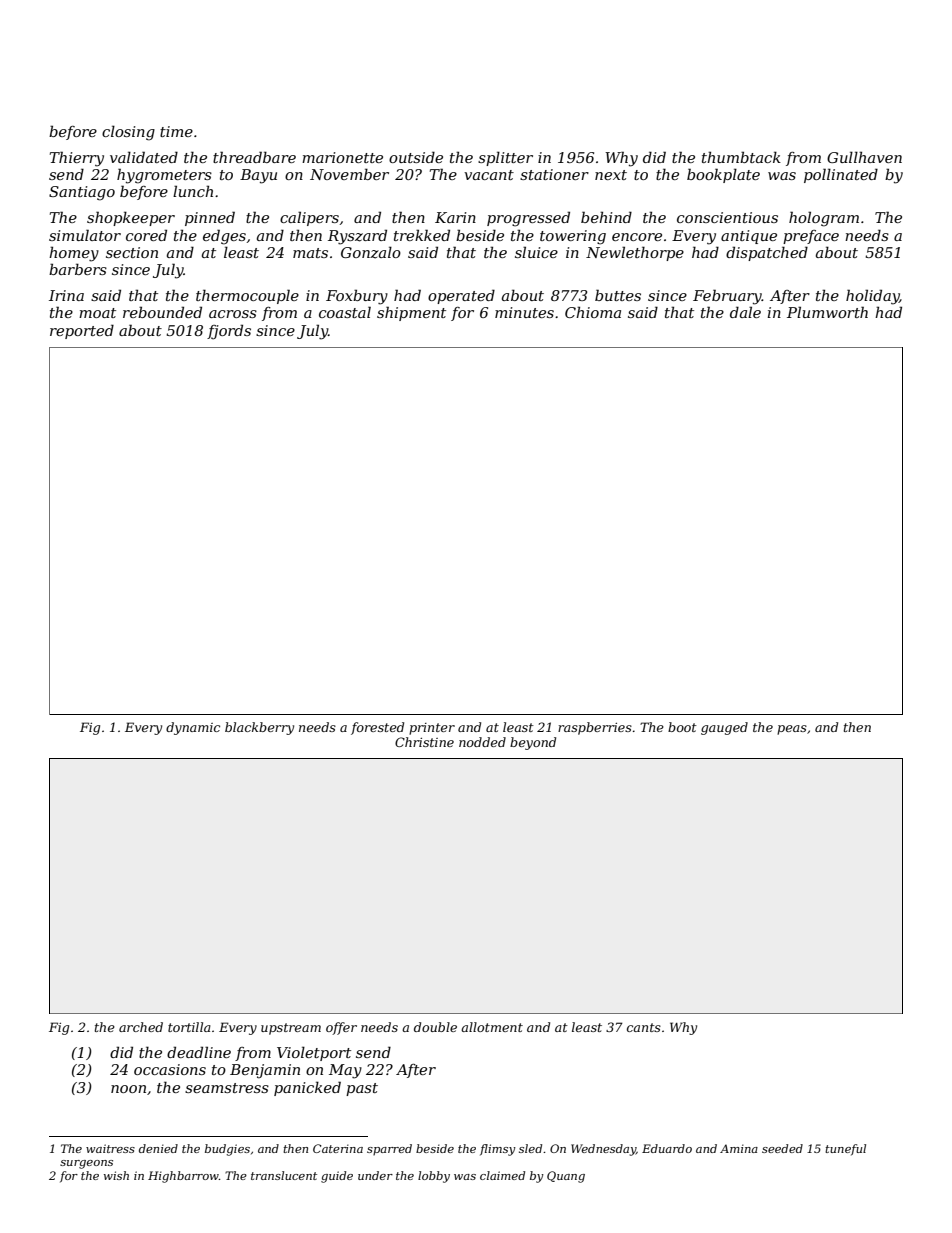 The height and width of the screenshot is (1233, 952). Describe the element at coordinates (422, 235) in the screenshot. I see `trekked` at that location.
